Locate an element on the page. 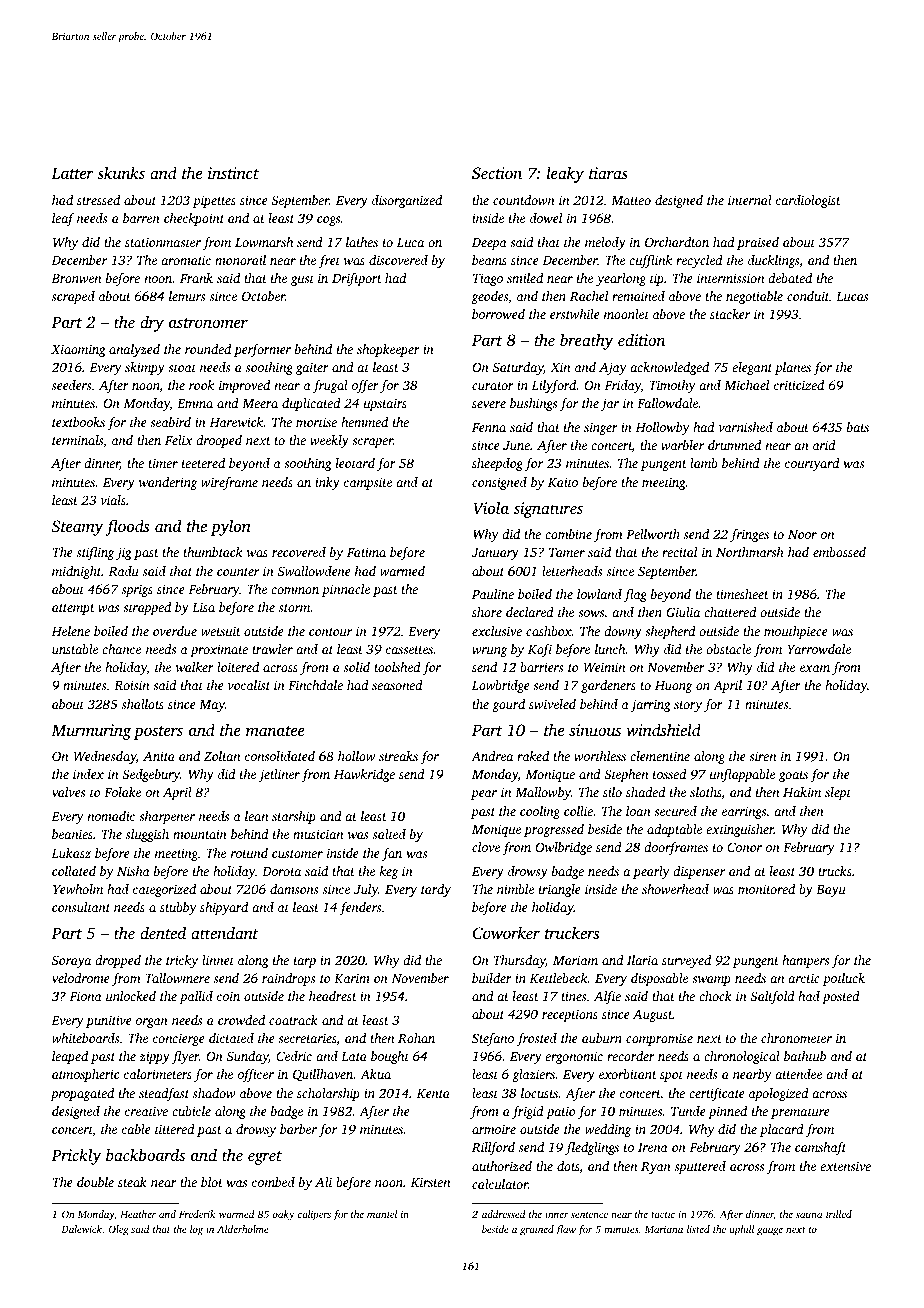  Section is located at coordinates (497, 173).
